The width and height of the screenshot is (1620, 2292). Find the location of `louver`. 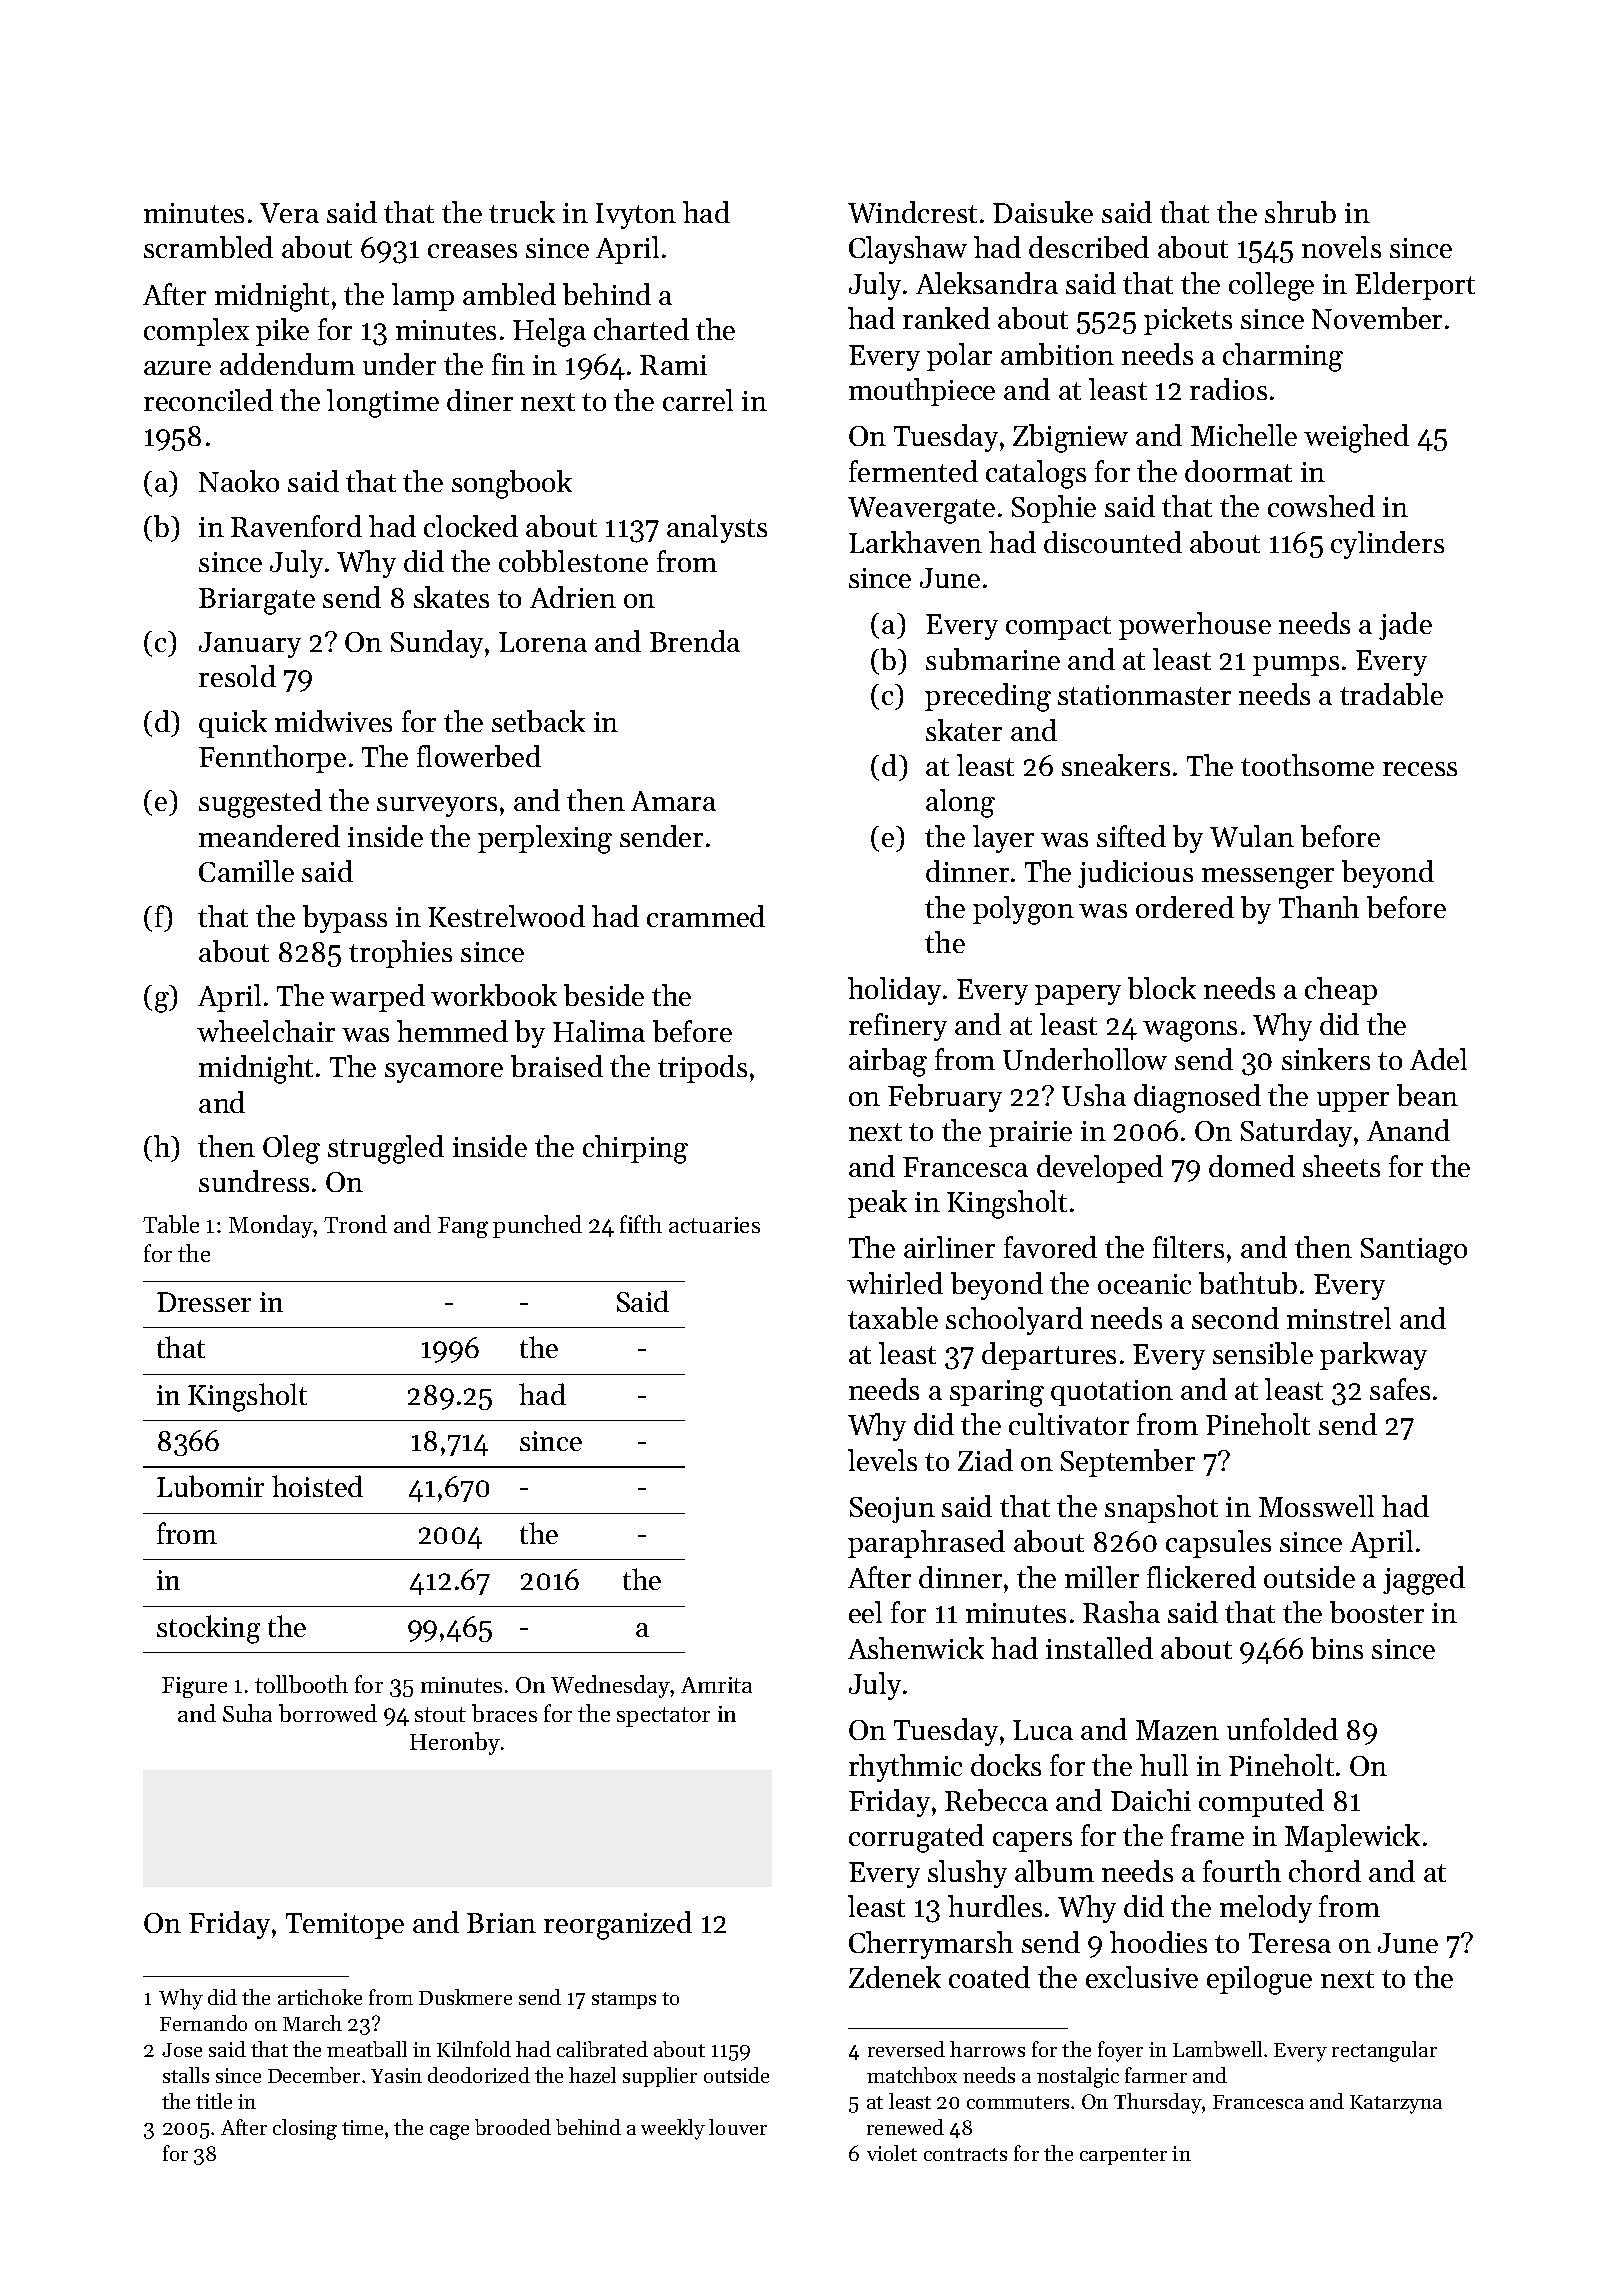

louver is located at coordinates (738, 2127).
